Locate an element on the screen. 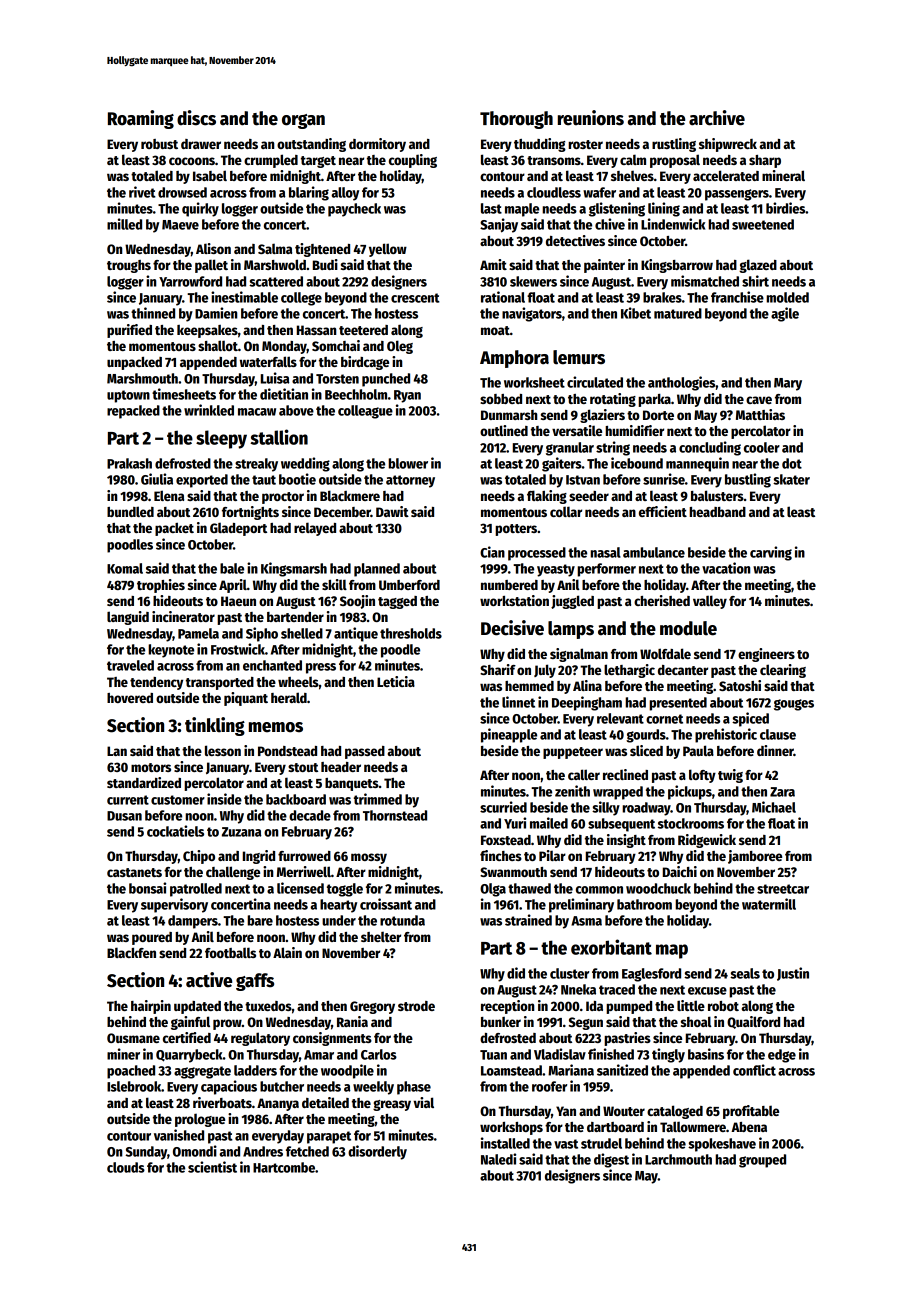 The width and height of the screenshot is (924, 1308). grouped is located at coordinates (762, 1161).
